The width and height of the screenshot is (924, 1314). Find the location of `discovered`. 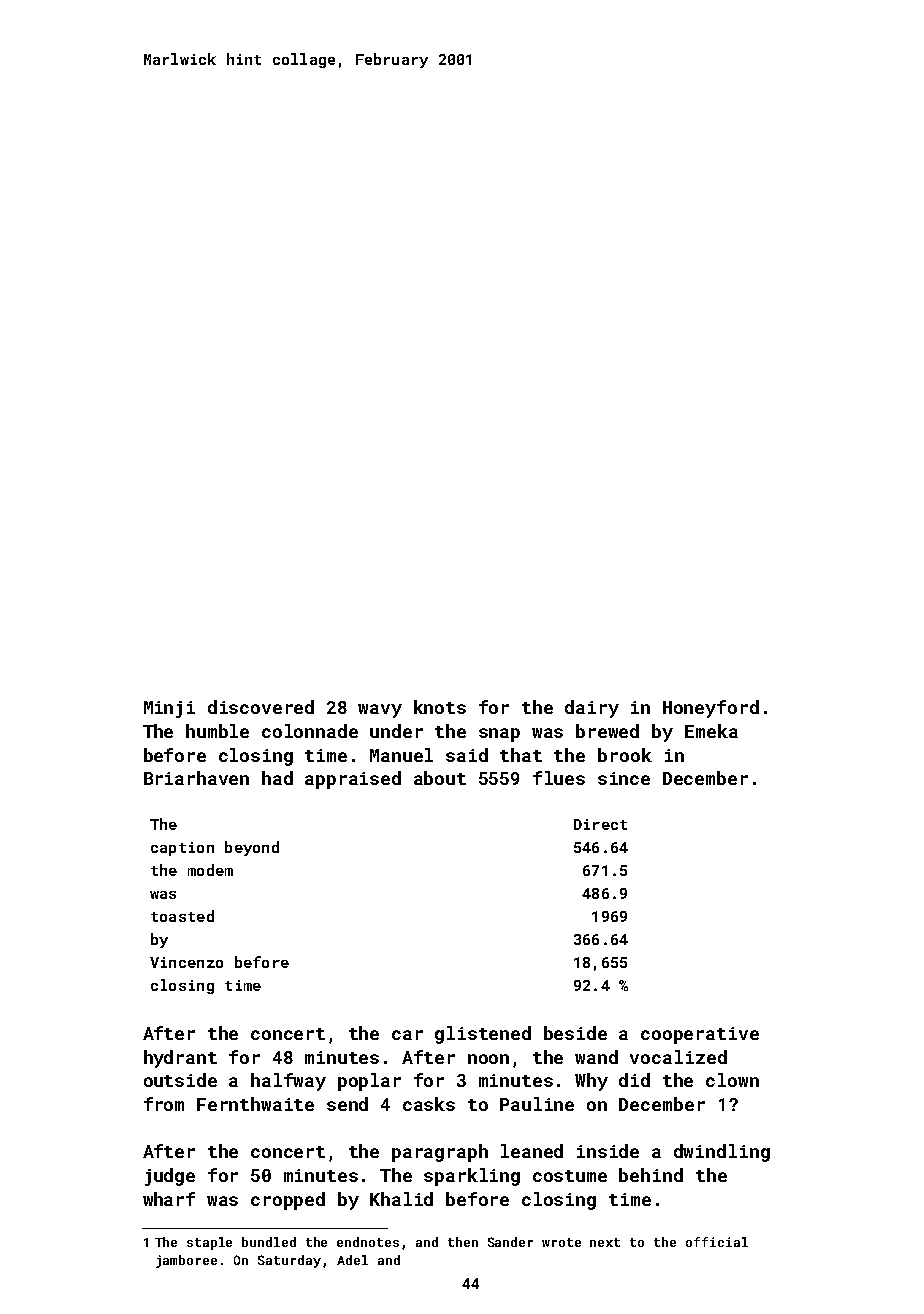

discovered is located at coordinates (261, 707).
